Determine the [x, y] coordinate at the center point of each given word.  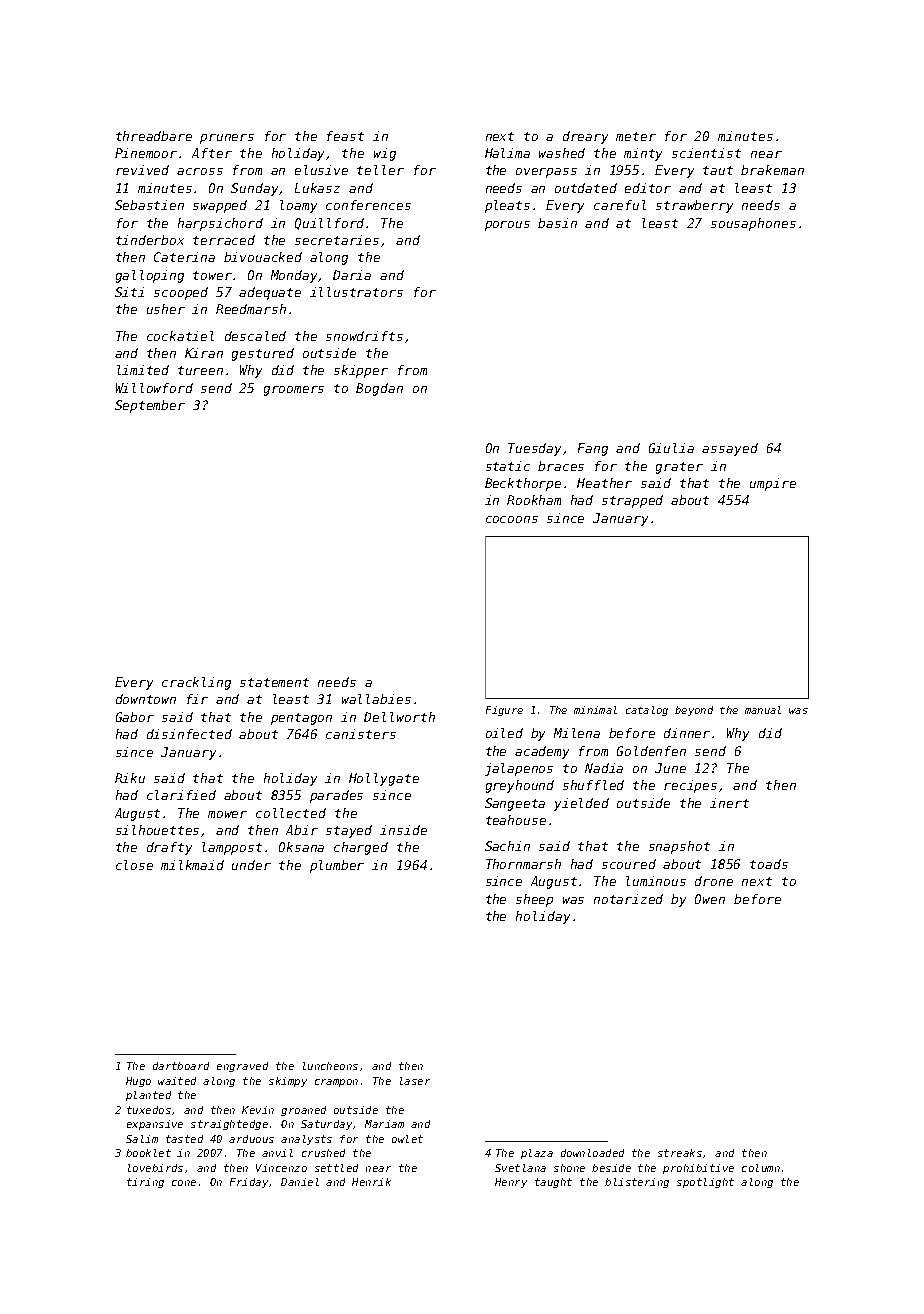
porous [507, 226]
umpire [773, 484]
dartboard [181, 1066]
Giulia [671, 448]
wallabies [376, 699]
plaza [537, 1154]
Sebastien [149, 205]
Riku [130, 778]
